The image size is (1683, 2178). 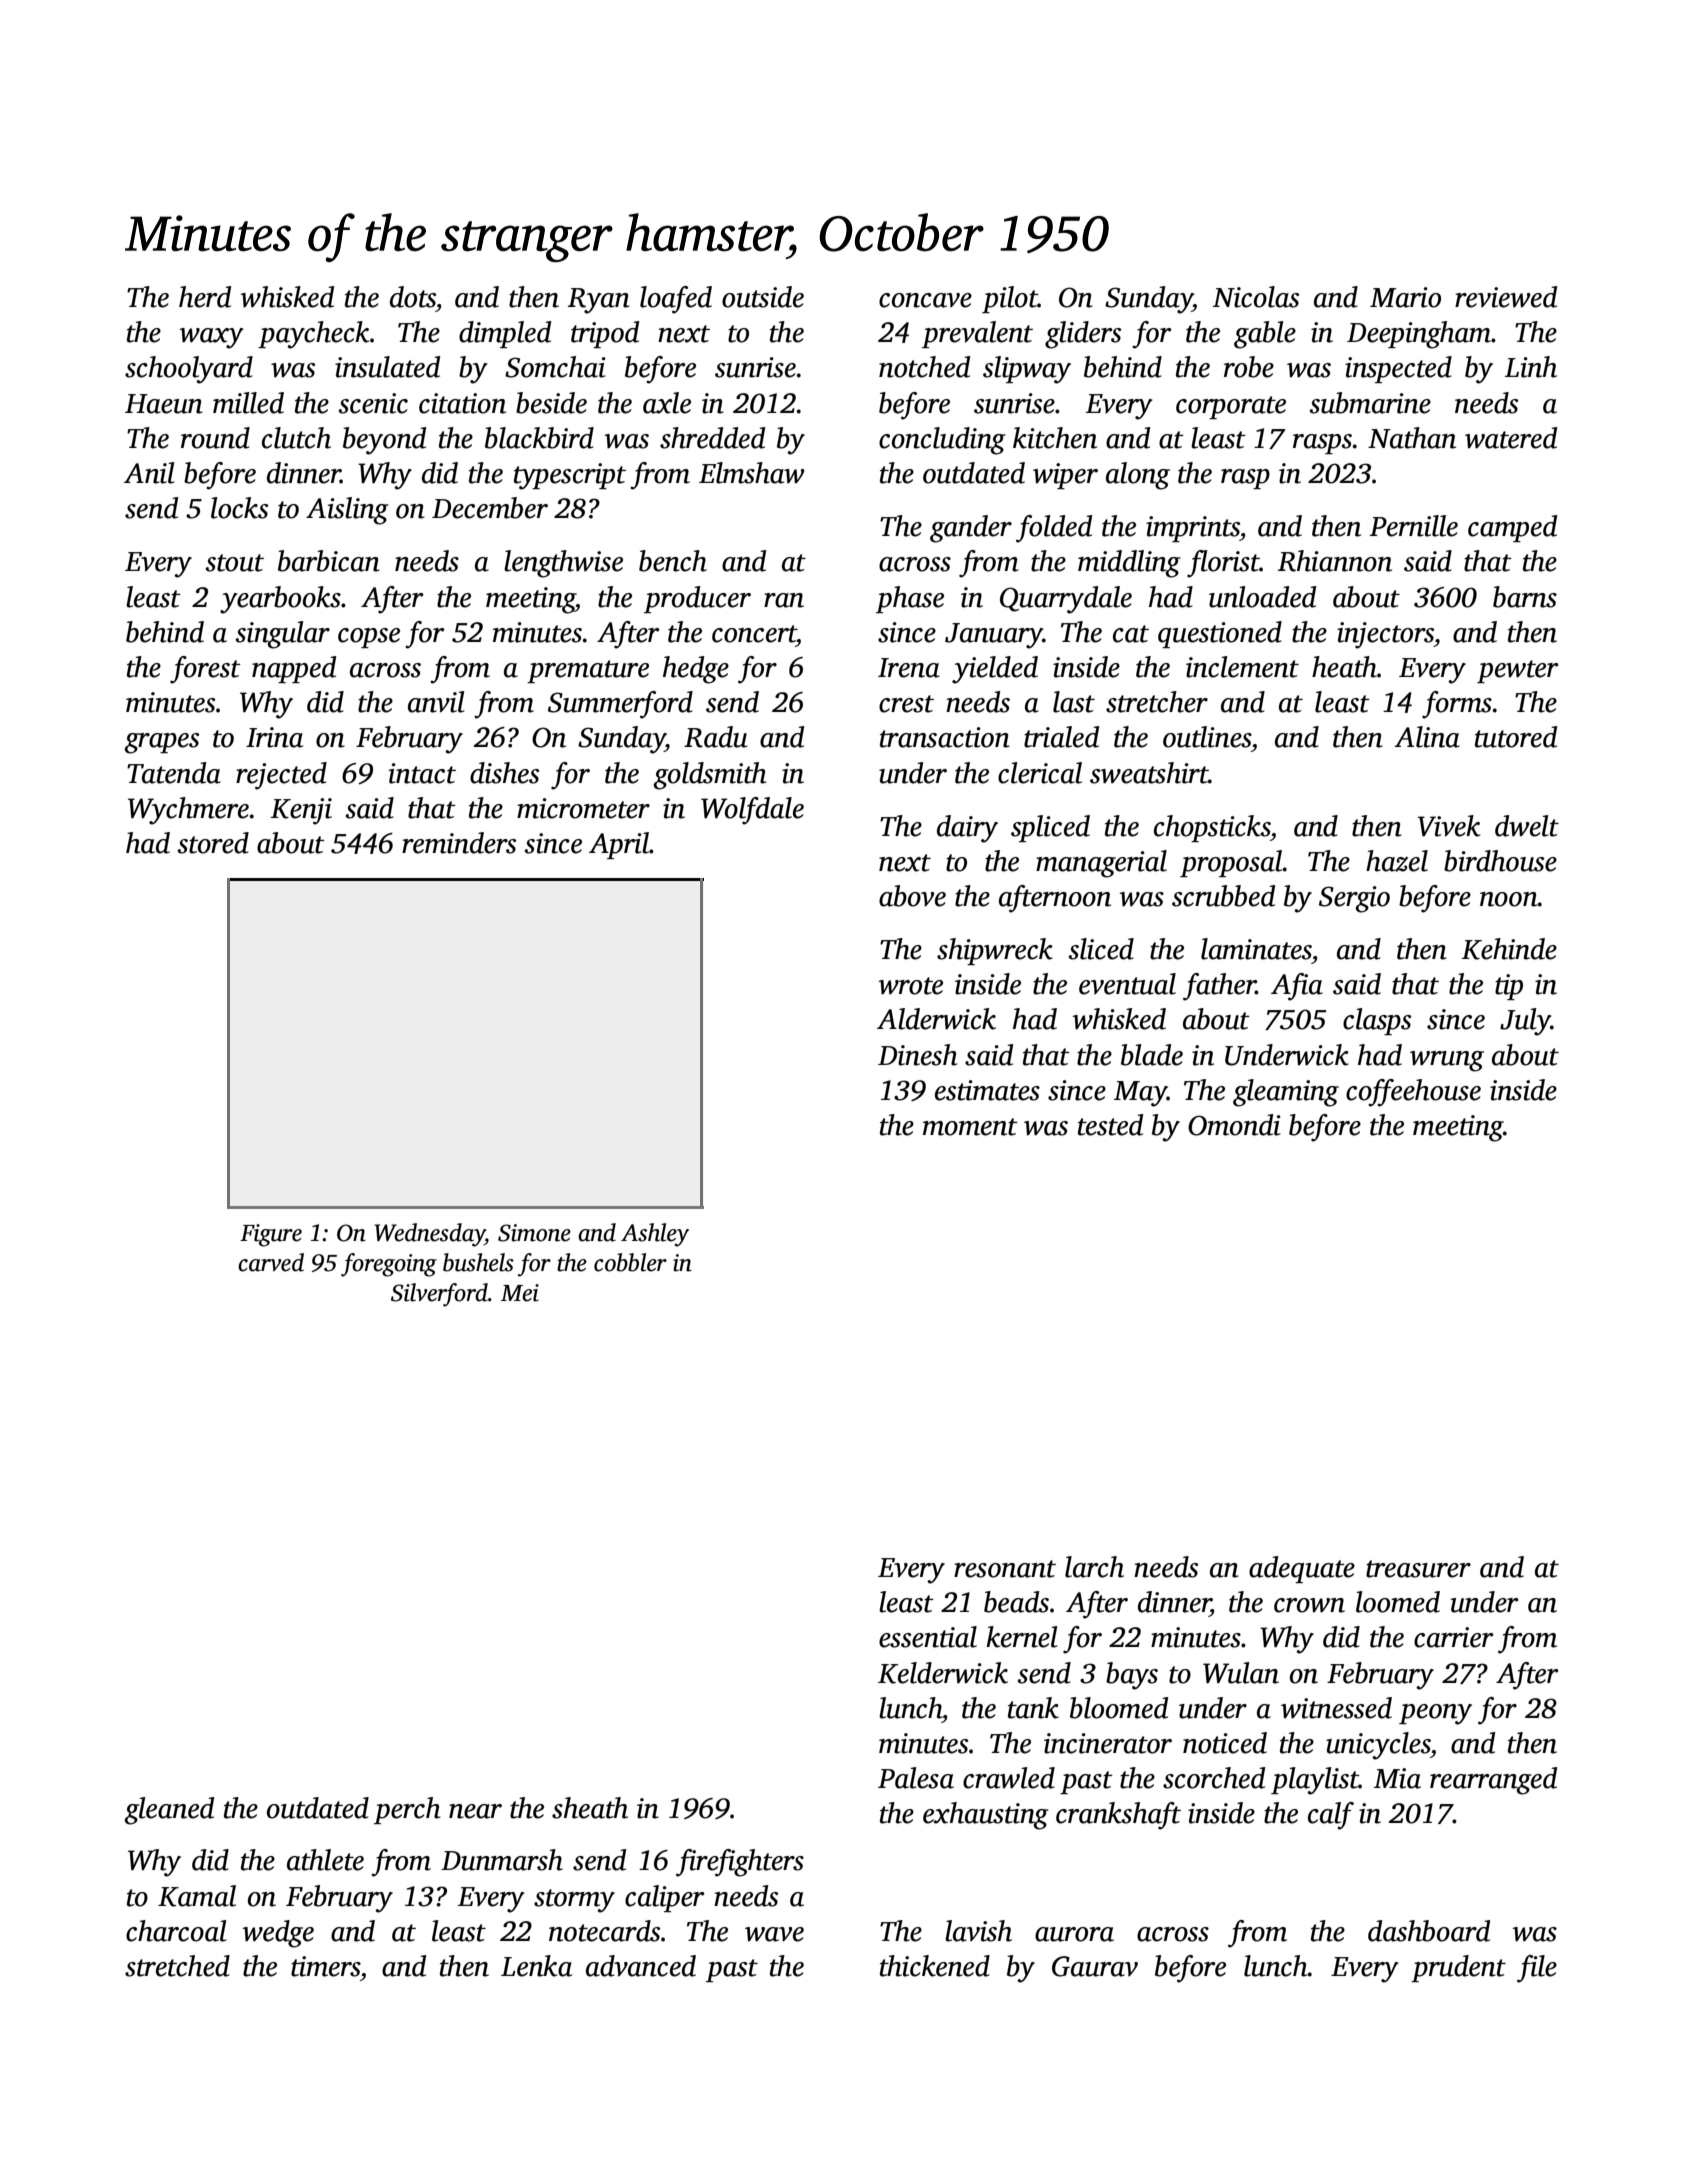 What do you see at coordinates (213, 843) in the screenshot?
I see `stored` at bounding box center [213, 843].
